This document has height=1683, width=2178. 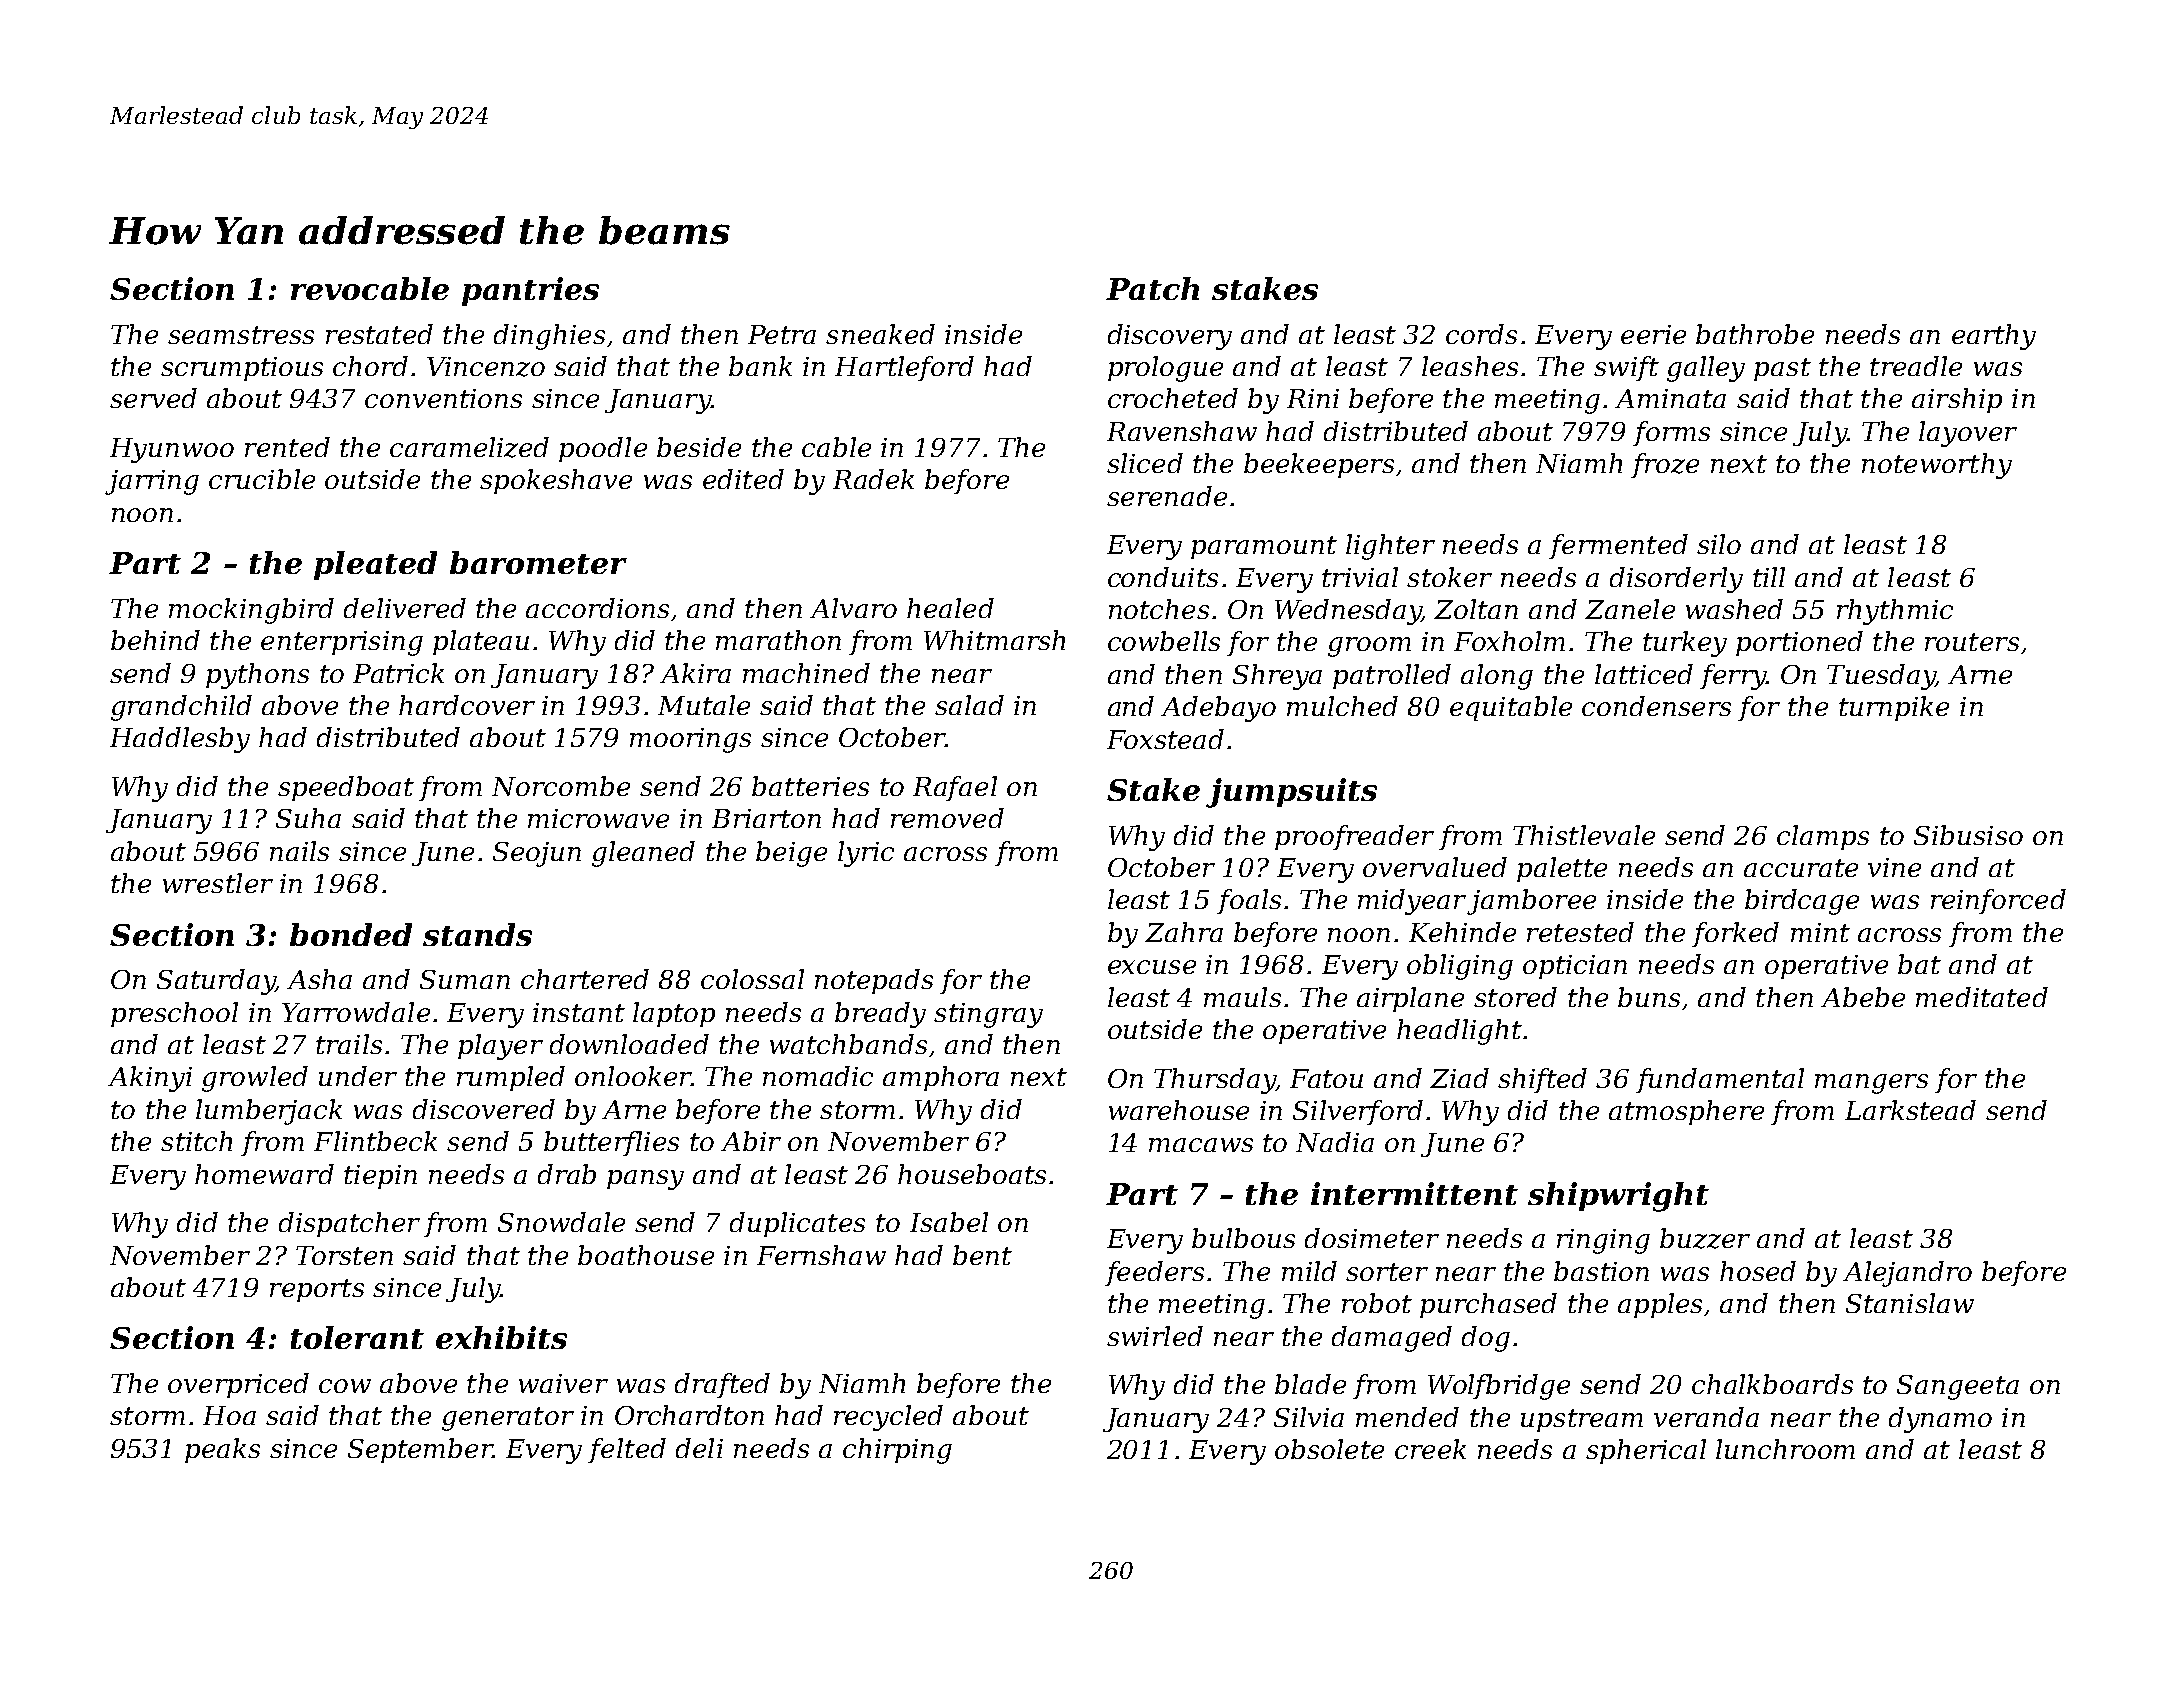 What do you see at coordinates (501, 1337) in the document?
I see `exhibits` at bounding box center [501, 1337].
